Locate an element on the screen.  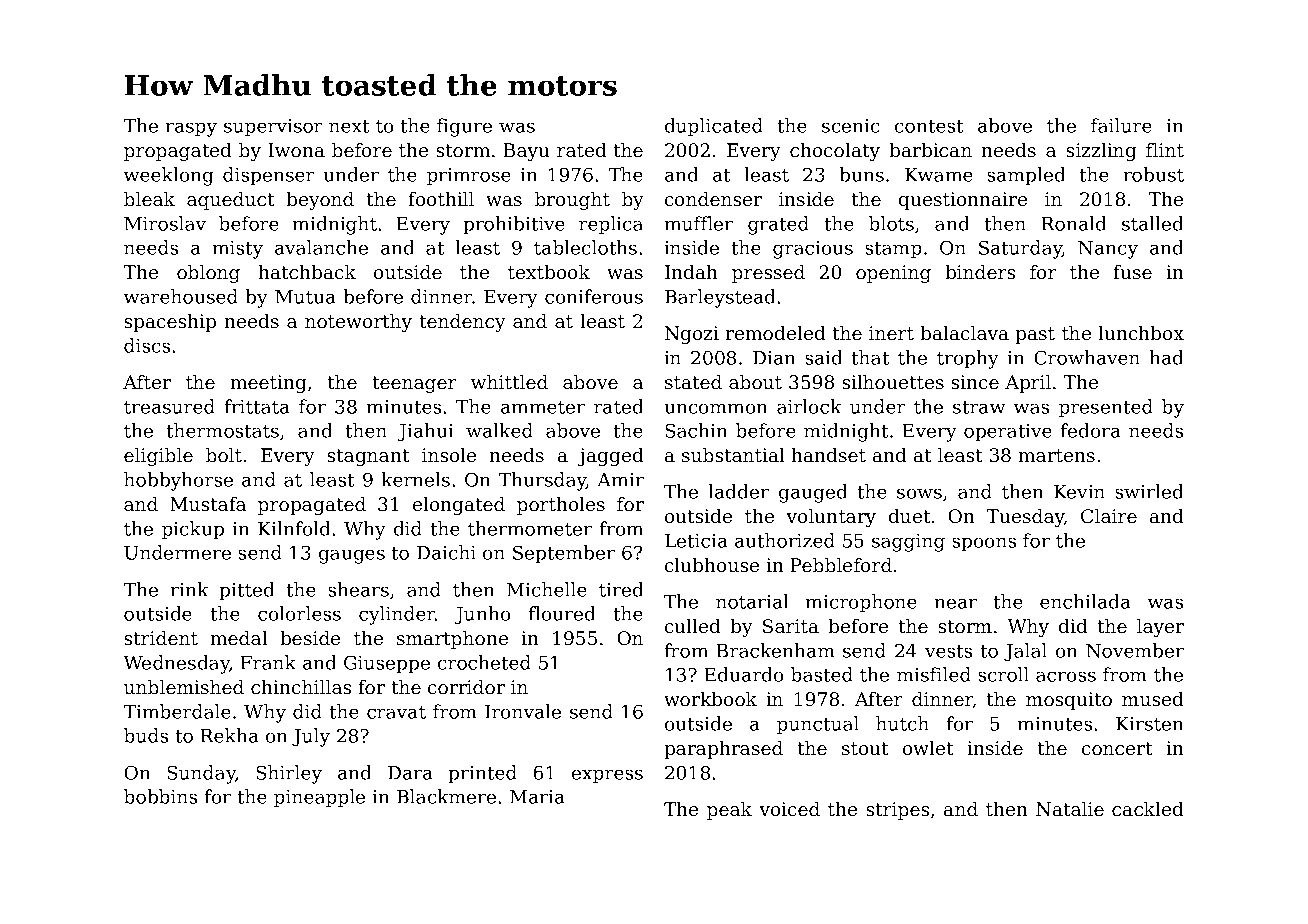
misfiled is located at coordinates (934, 674).
